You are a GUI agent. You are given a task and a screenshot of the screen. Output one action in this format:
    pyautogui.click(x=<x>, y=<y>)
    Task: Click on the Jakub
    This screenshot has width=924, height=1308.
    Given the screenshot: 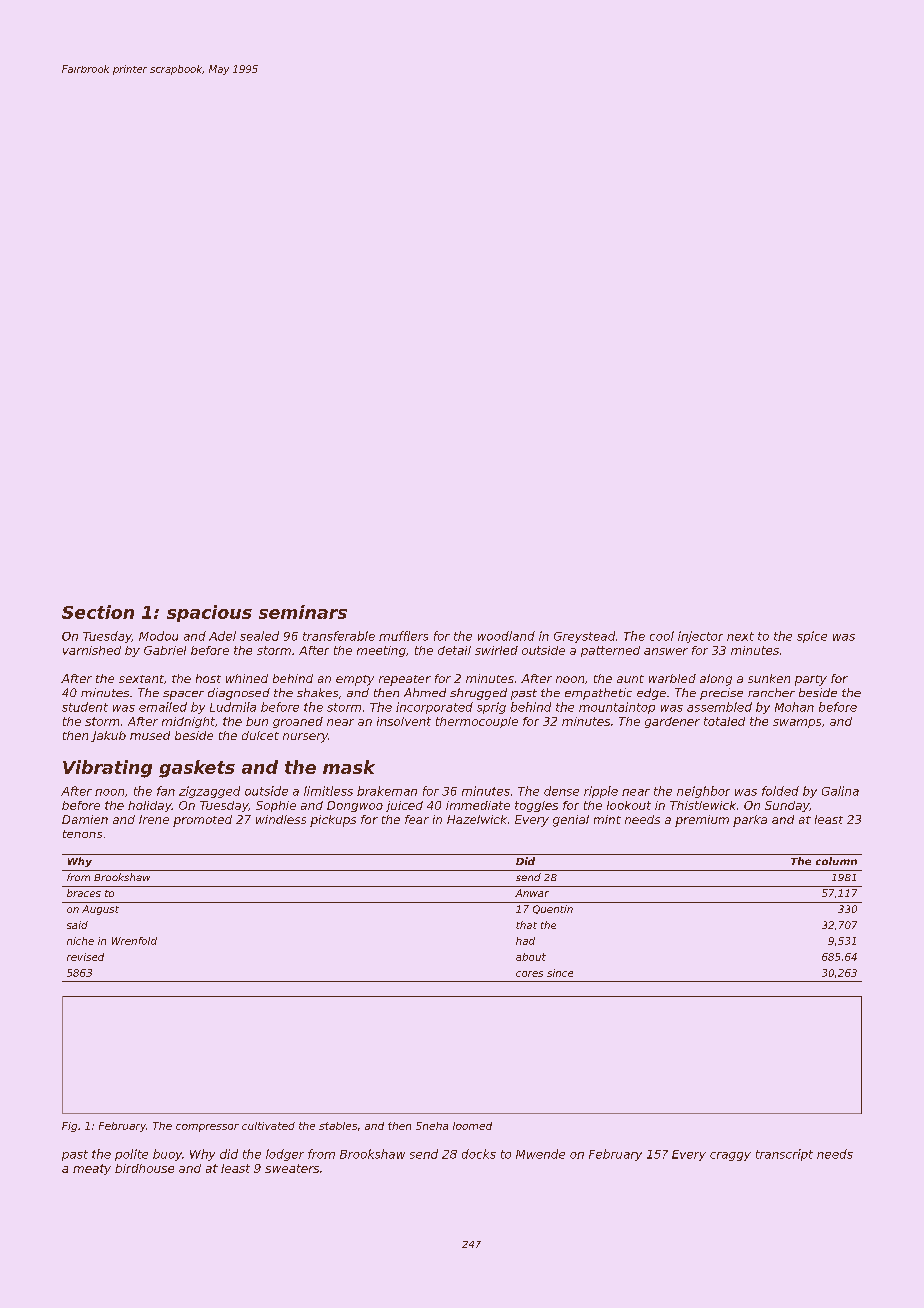 What is the action you would take?
    pyautogui.click(x=108, y=736)
